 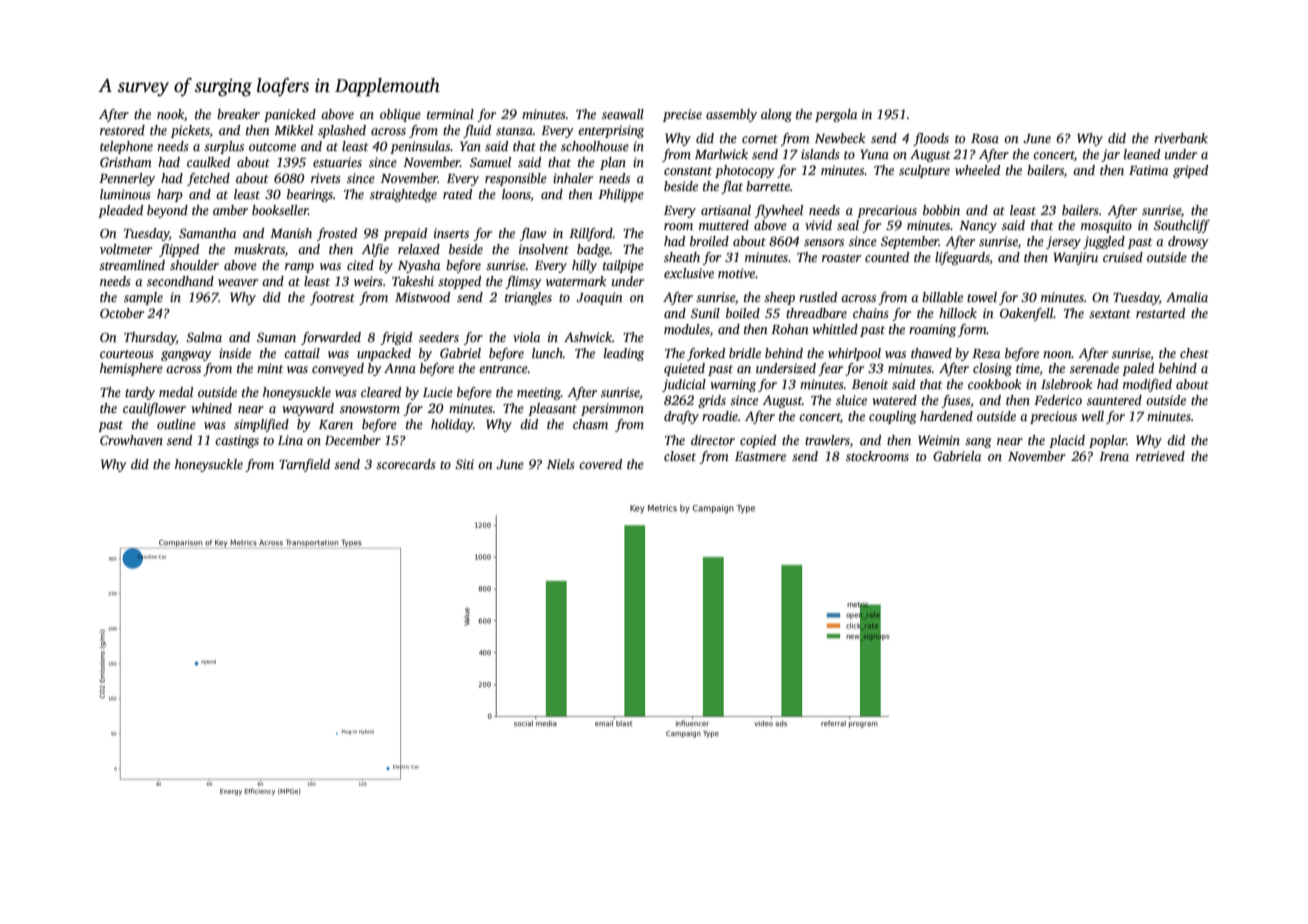 I want to click on Tarnfield, so click(x=304, y=465).
